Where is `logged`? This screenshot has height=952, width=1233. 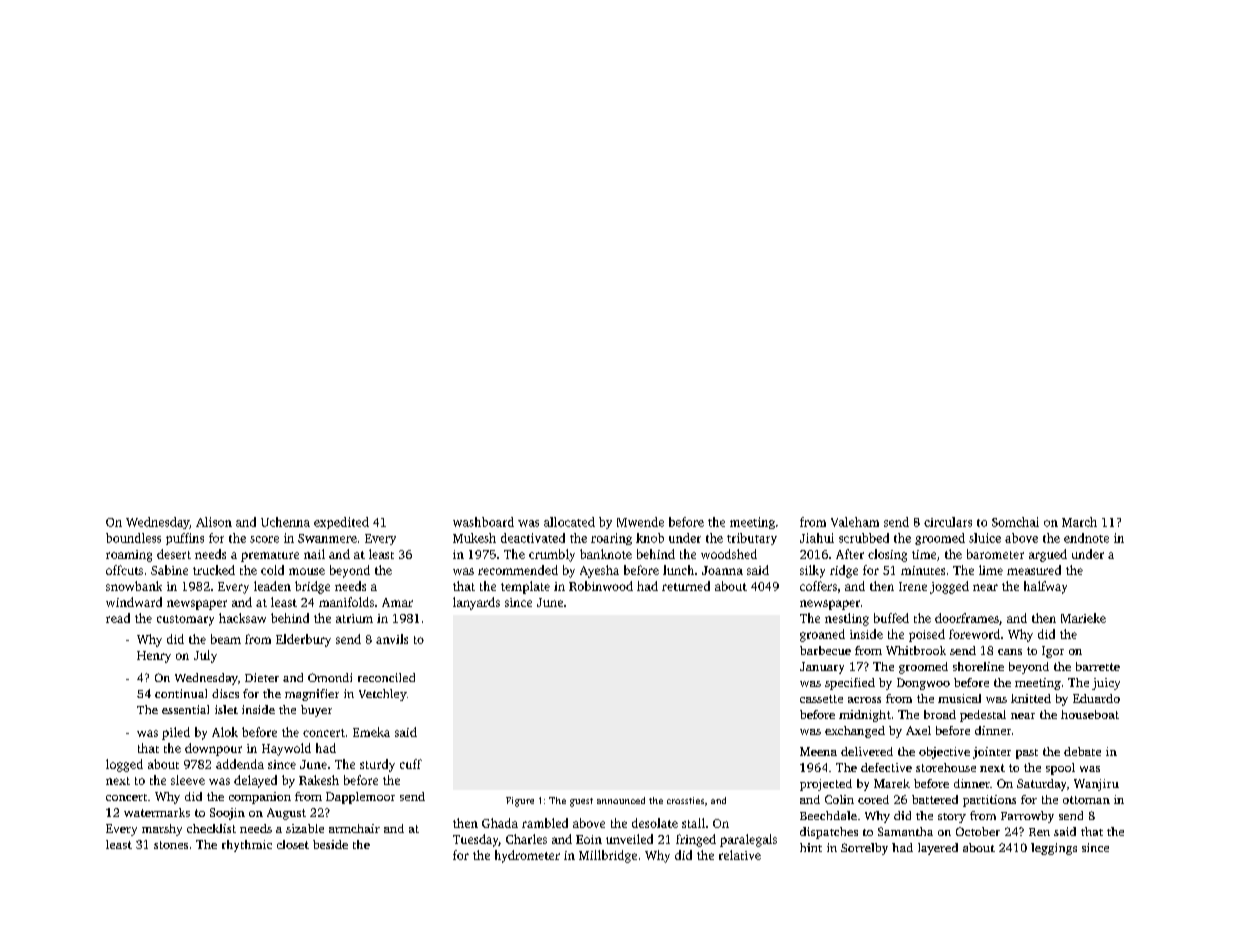 logged is located at coordinates (124, 765).
